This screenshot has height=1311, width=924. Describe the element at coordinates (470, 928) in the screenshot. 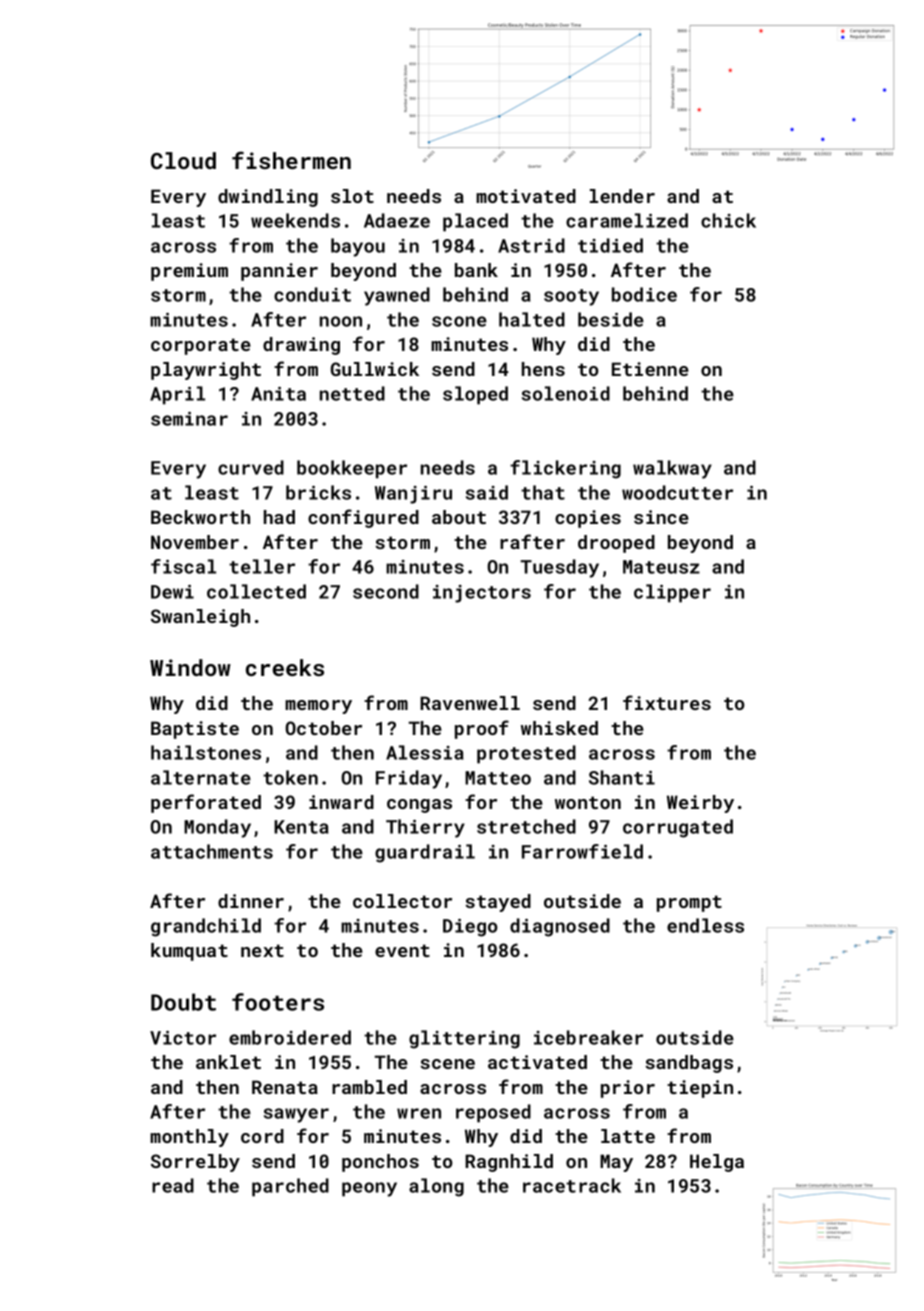

I see `Diego` at that location.
